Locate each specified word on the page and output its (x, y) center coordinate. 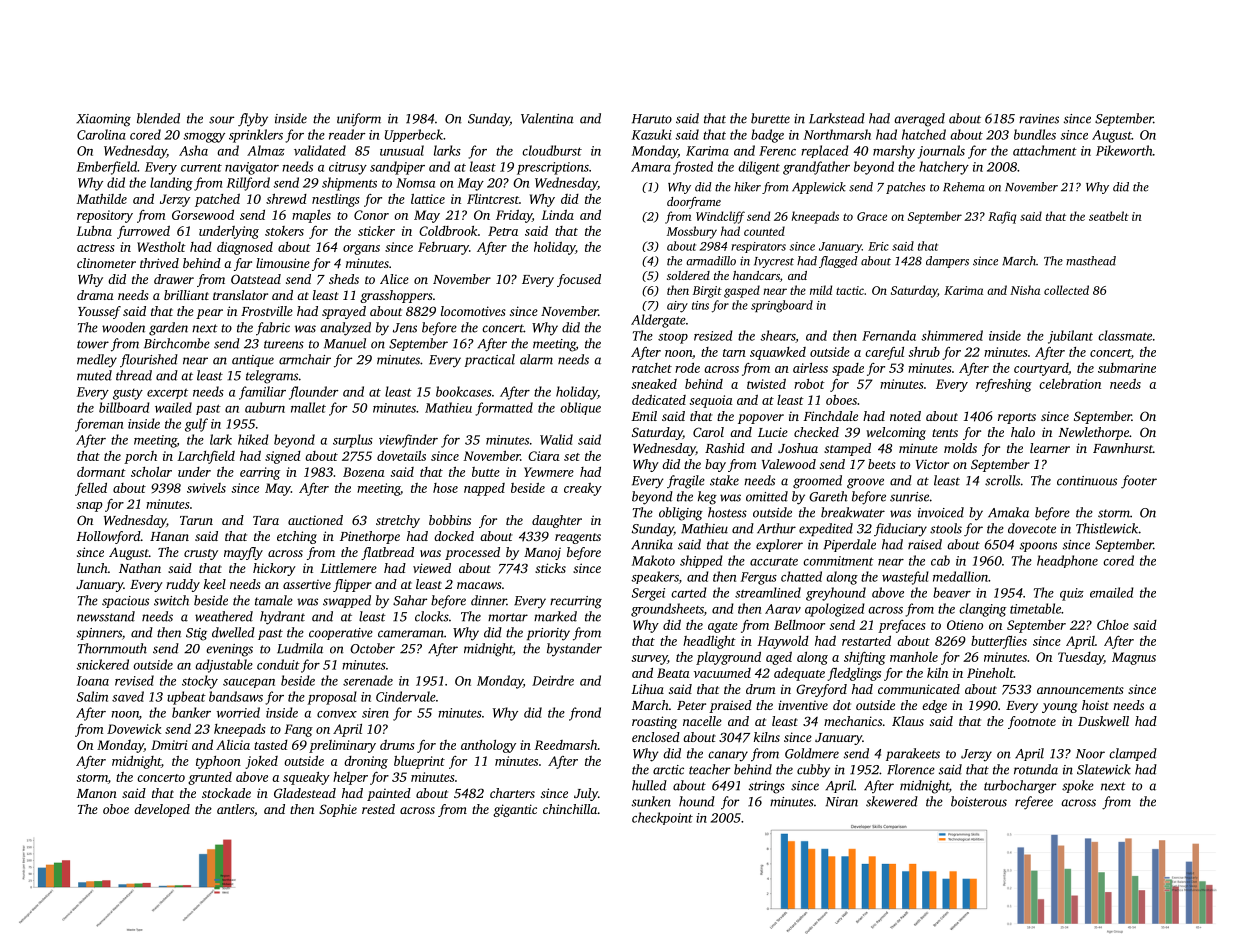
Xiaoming (103, 120)
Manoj (542, 553)
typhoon (218, 762)
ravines (1039, 119)
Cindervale (406, 696)
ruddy (183, 585)
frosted (693, 168)
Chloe (1113, 625)
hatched (924, 134)
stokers (284, 231)
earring (260, 473)
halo (1023, 432)
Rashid (725, 448)
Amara (651, 167)
